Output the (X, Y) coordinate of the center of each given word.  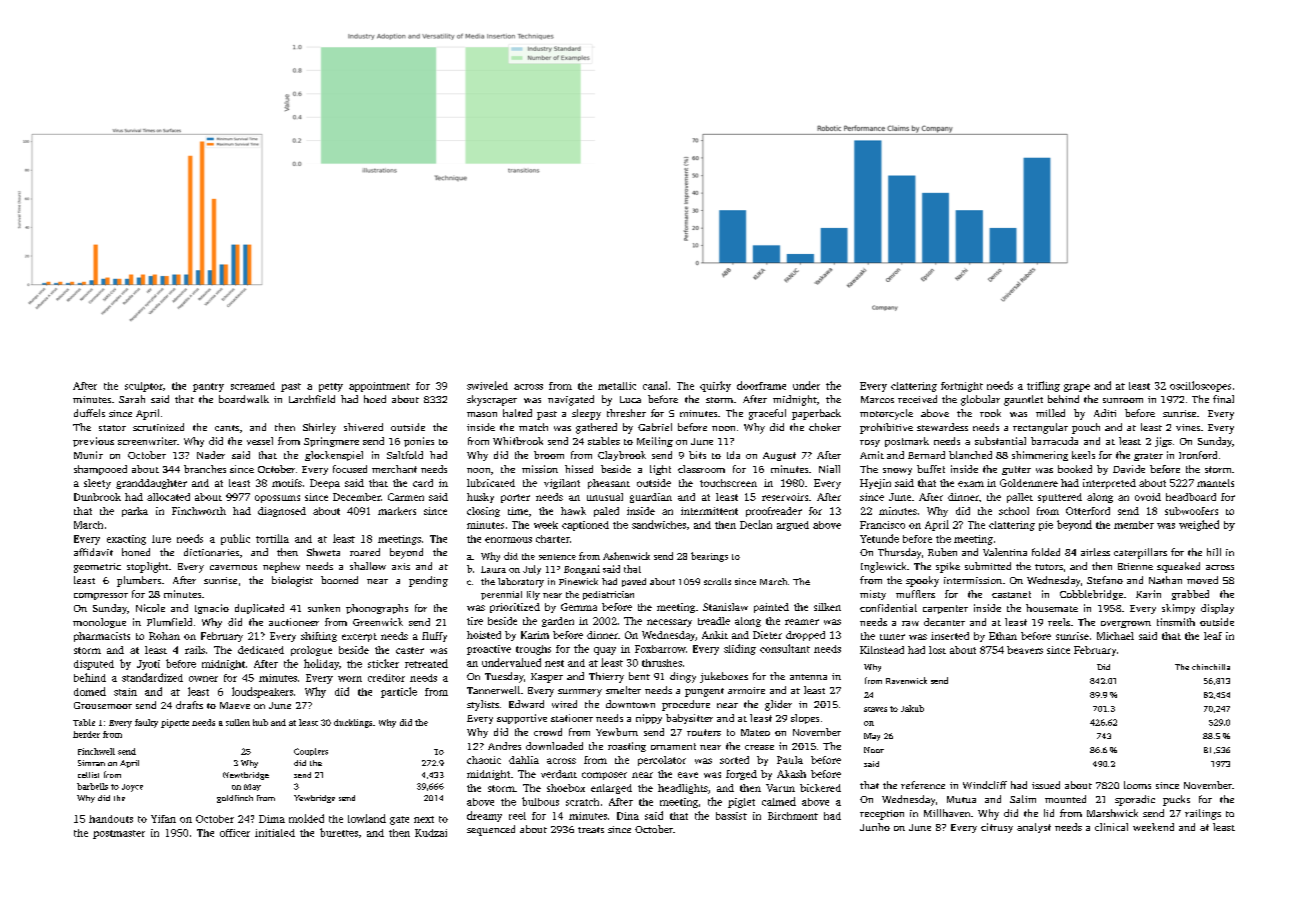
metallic (617, 386)
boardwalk (244, 399)
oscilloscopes (1200, 386)
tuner (892, 637)
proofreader (774, 512)
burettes (339, 832)
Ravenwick (906, 680)
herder (86, 734)
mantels (1215, 483)
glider (778, 705)
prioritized (515, 608)
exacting (126, 540)
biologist (292, 581)
